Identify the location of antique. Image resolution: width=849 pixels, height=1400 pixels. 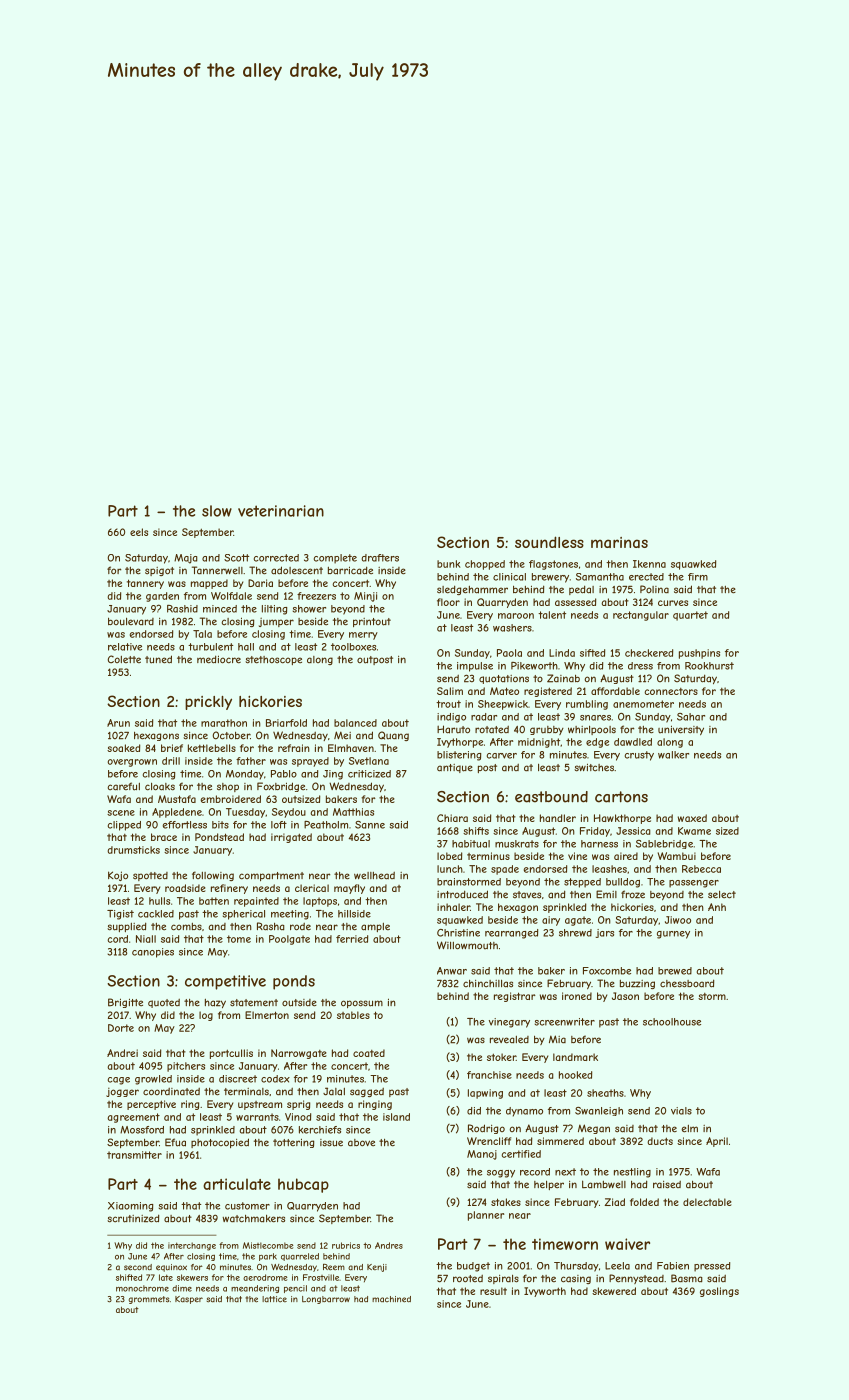
(455, 768).
